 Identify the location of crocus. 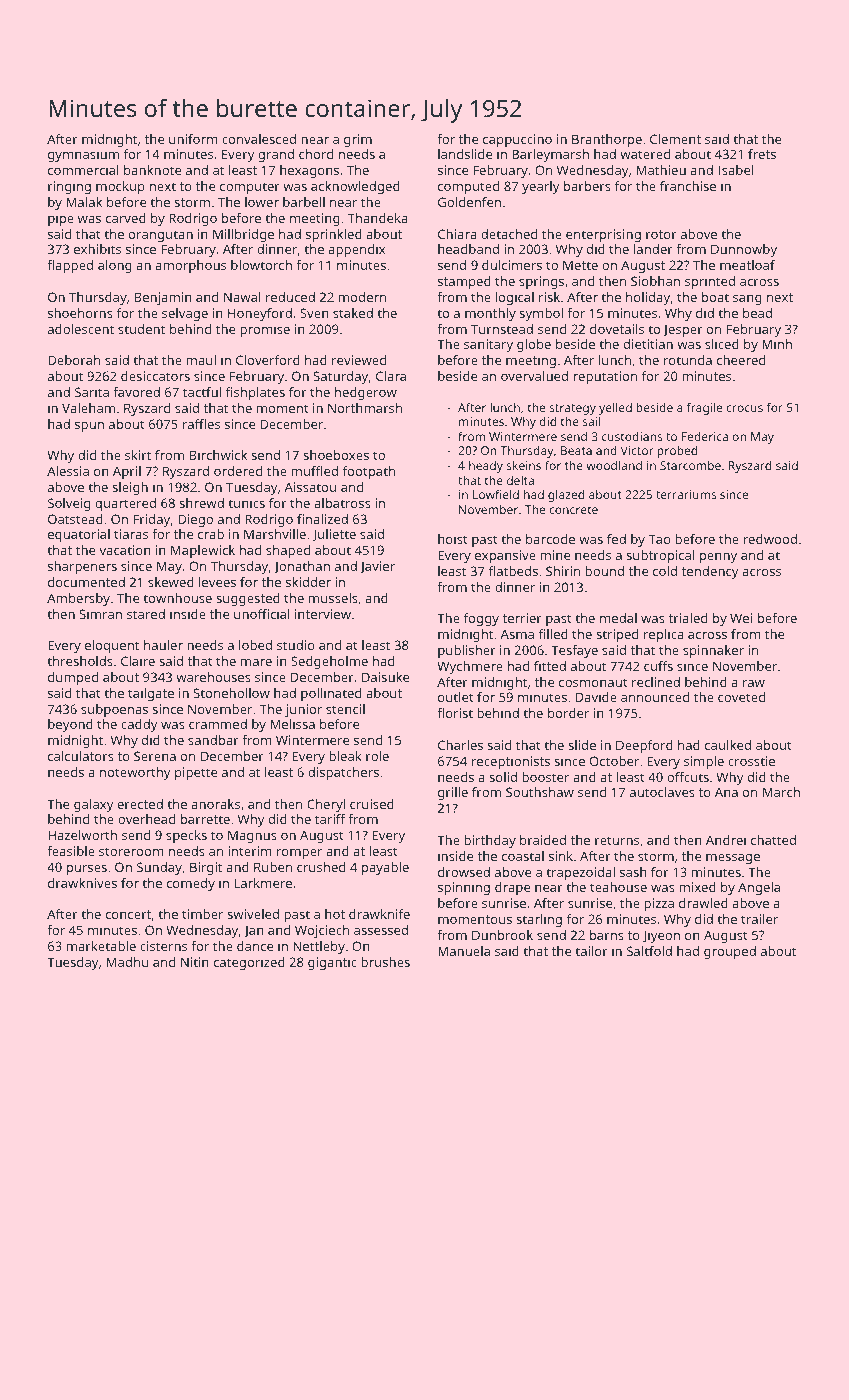
(744, 408).
